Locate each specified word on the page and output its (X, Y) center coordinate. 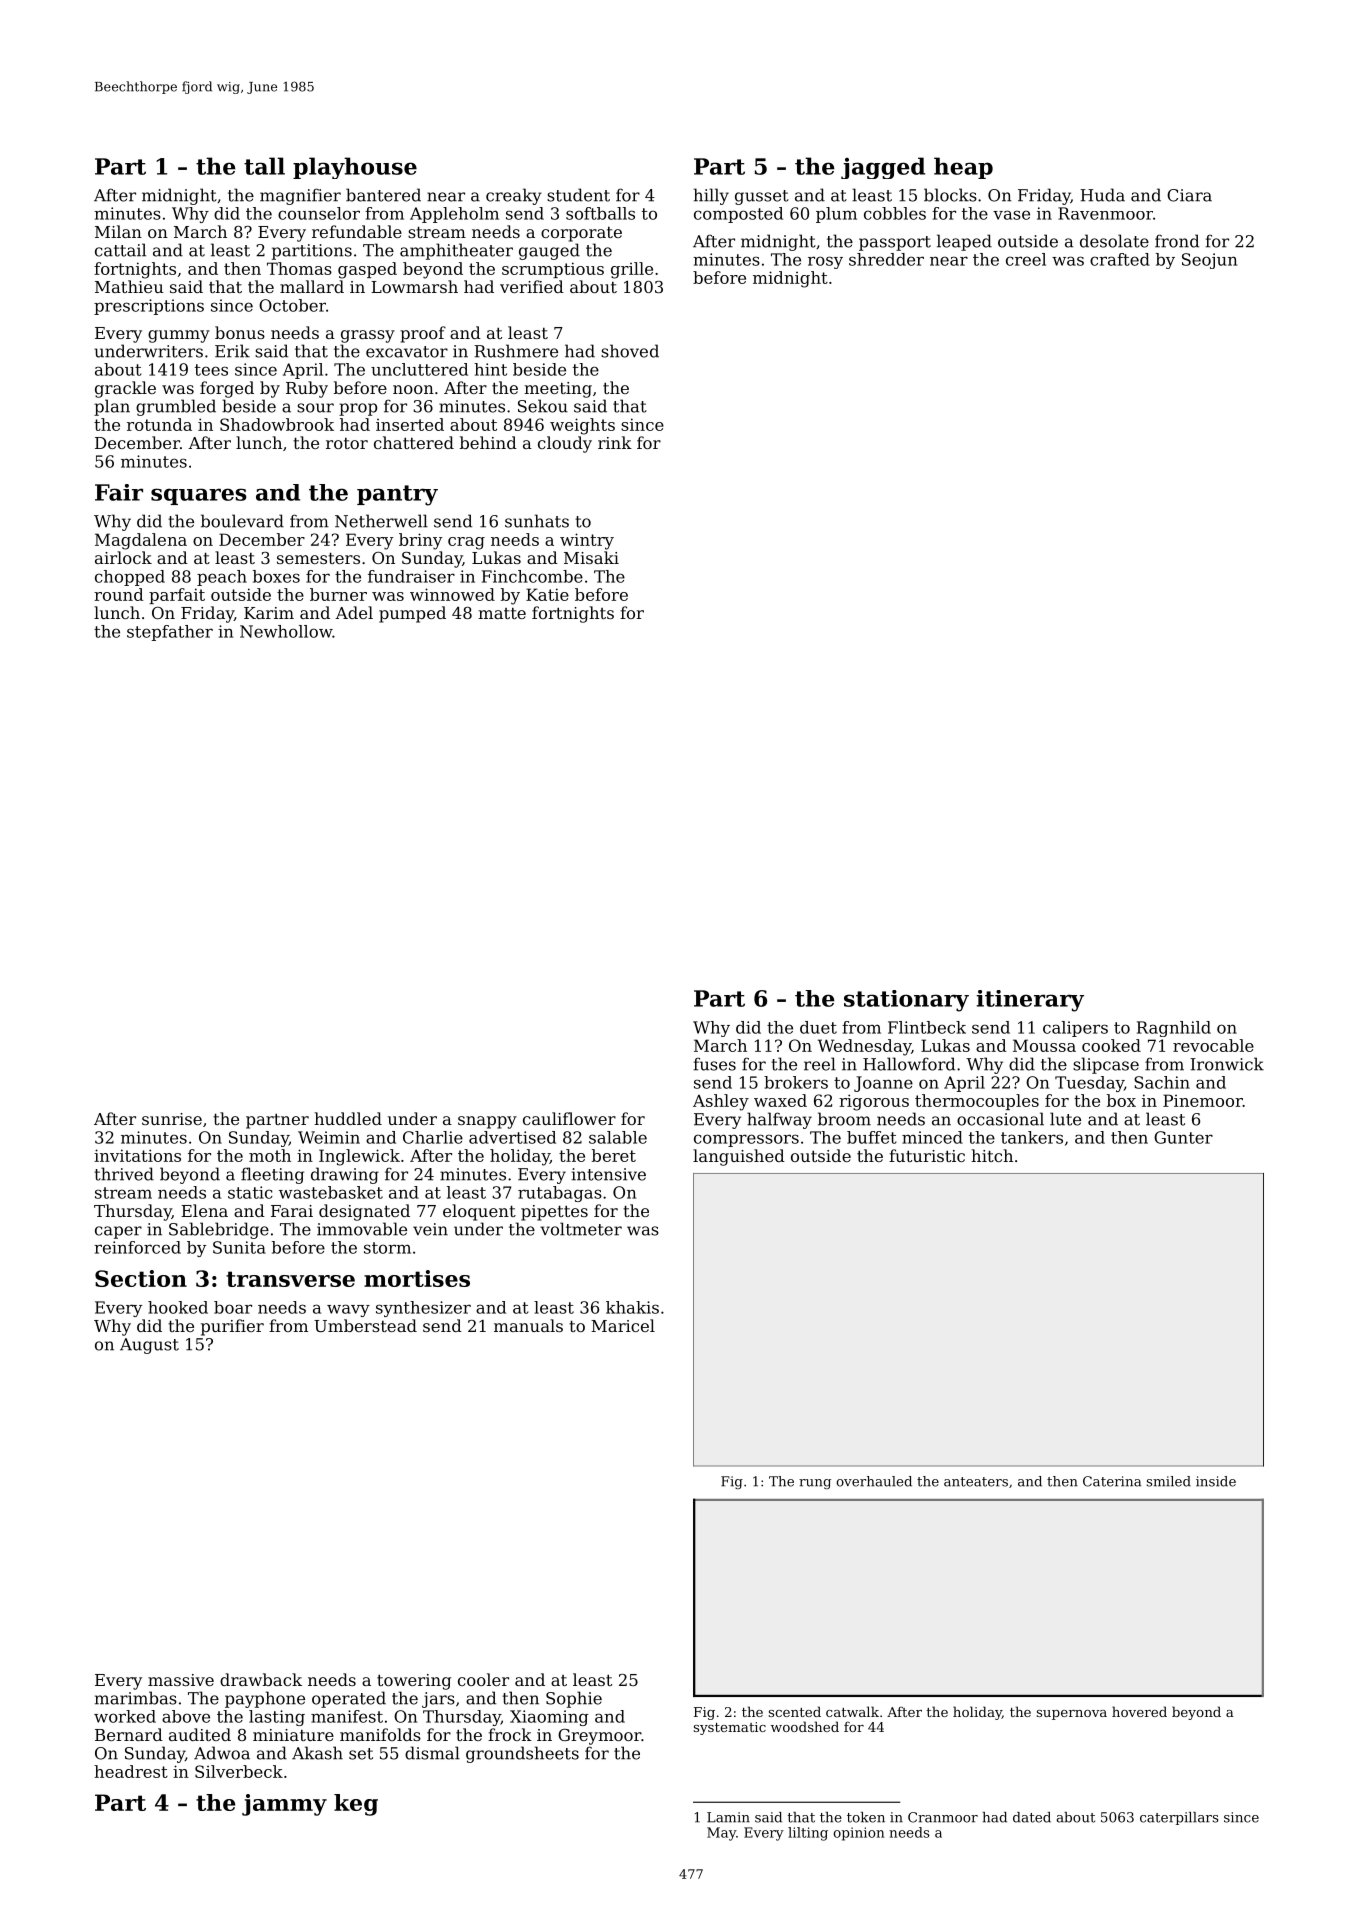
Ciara (1189, 195)
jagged (883, 168)
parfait (177, 596)
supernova (1072, 1715)
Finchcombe (532, 576)
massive (181, 1680)
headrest (131, 1771)
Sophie (574, 1699)
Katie (547, 594)
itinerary (1030, 1001)
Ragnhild (1174, 1029)
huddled (348, 1118)
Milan (118, 231)
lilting (808, 1834)
